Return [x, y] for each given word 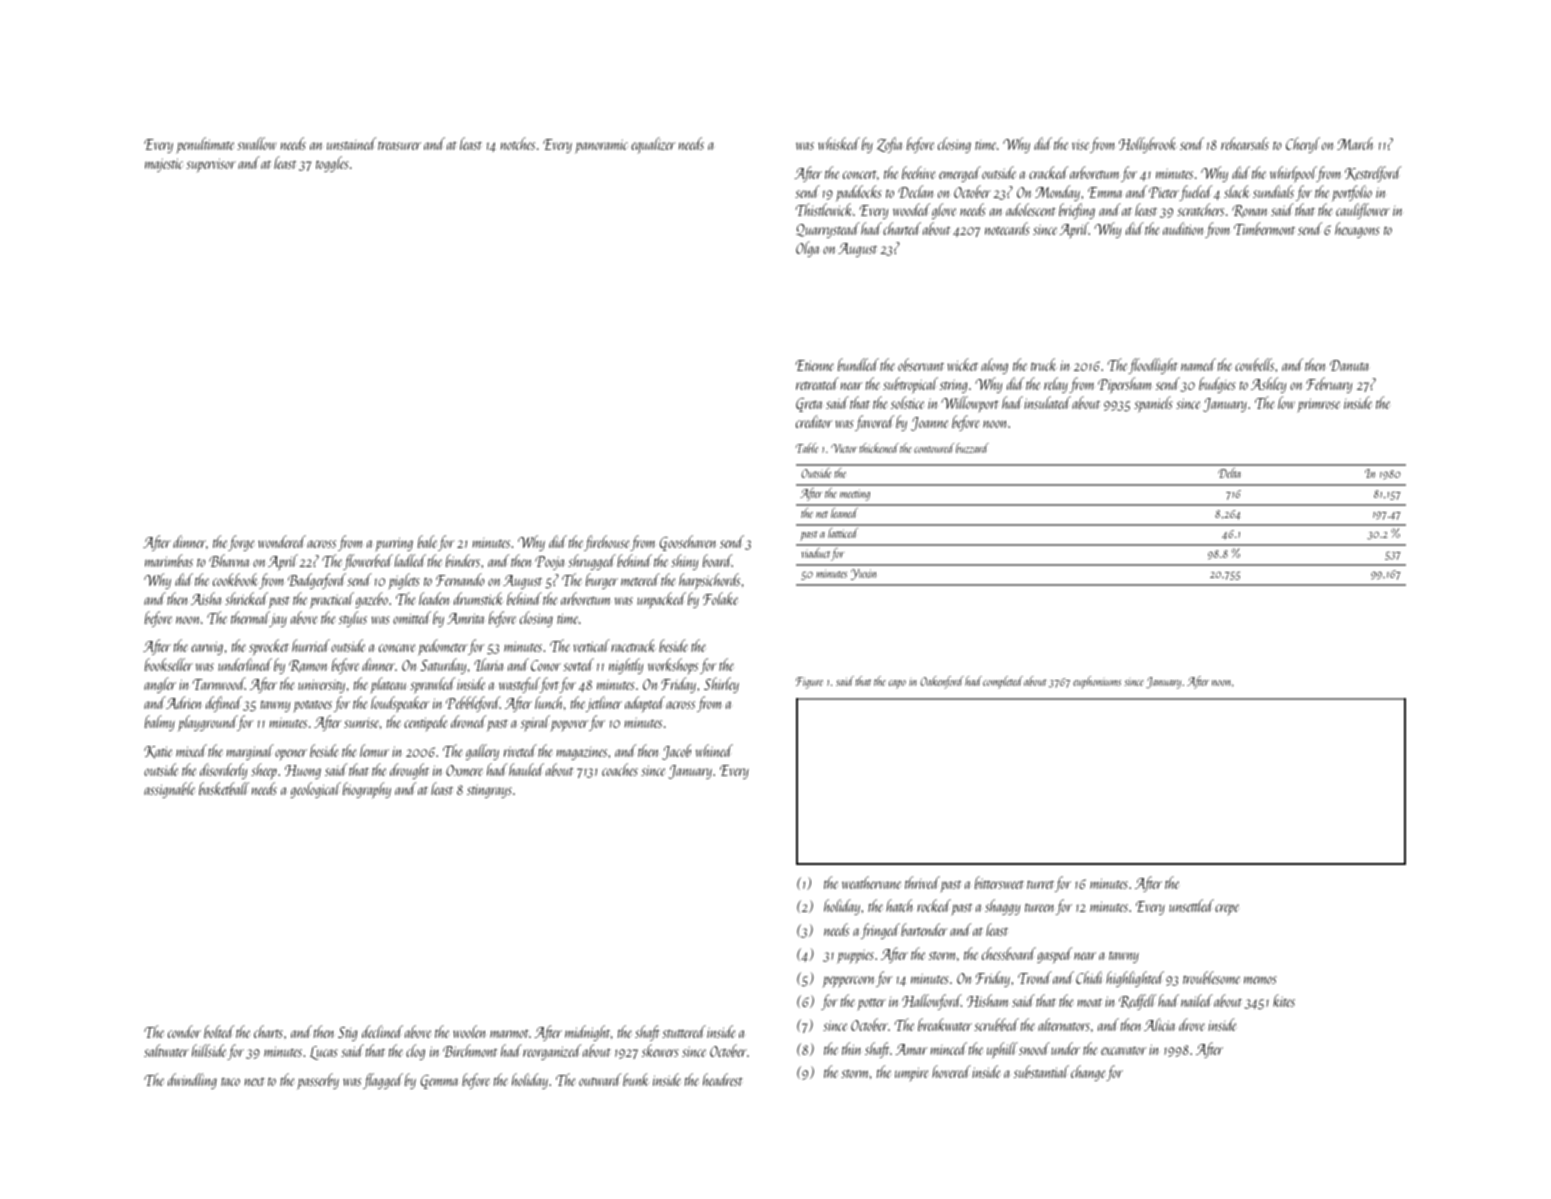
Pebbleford [473, 704]
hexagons [1357, 230]
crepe [1227, 910]
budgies [1217, 385]
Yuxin [863, 574]
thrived [922, 882]
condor [184, 1031]
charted [902, 228]
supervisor [211, 165]
